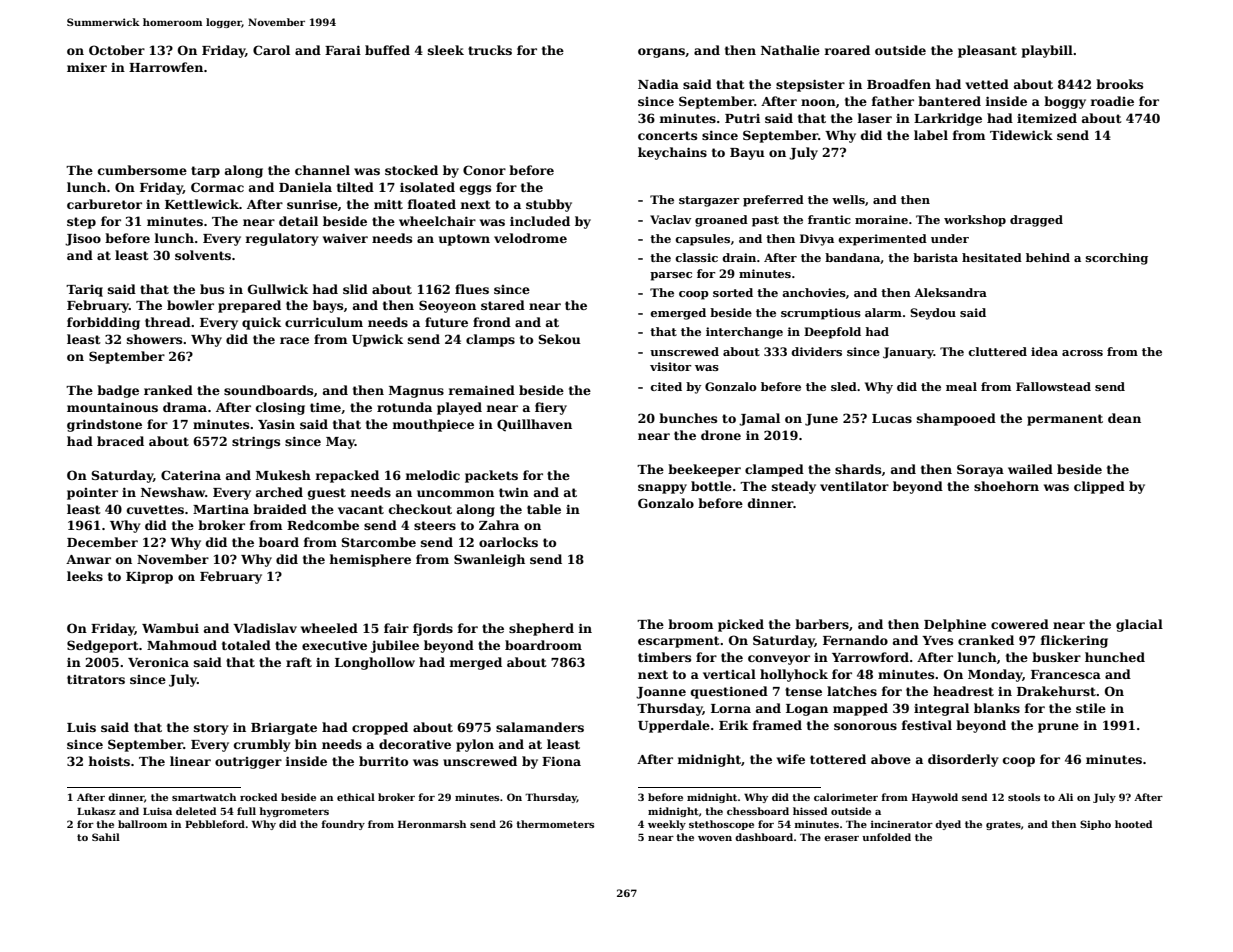 The height and width of the screenshot is (952, 1233). What do you see at coordinates (1021, 135) in the screenshot?
I see `Tidewick` at bounding box center [1021, 135].
